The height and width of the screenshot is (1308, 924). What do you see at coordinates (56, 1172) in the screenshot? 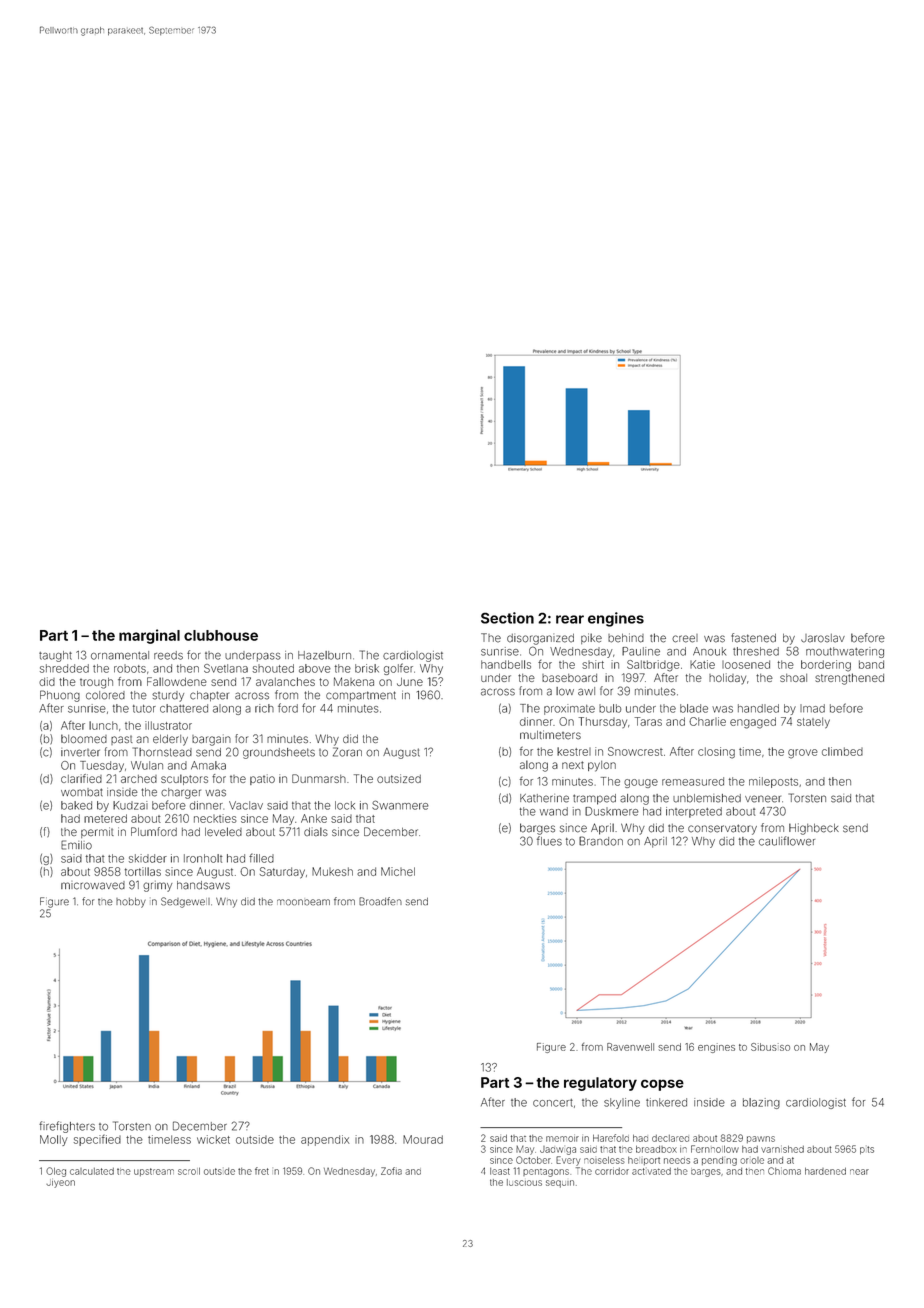
I see `Oleg` at bounding box center [56, 1172].
